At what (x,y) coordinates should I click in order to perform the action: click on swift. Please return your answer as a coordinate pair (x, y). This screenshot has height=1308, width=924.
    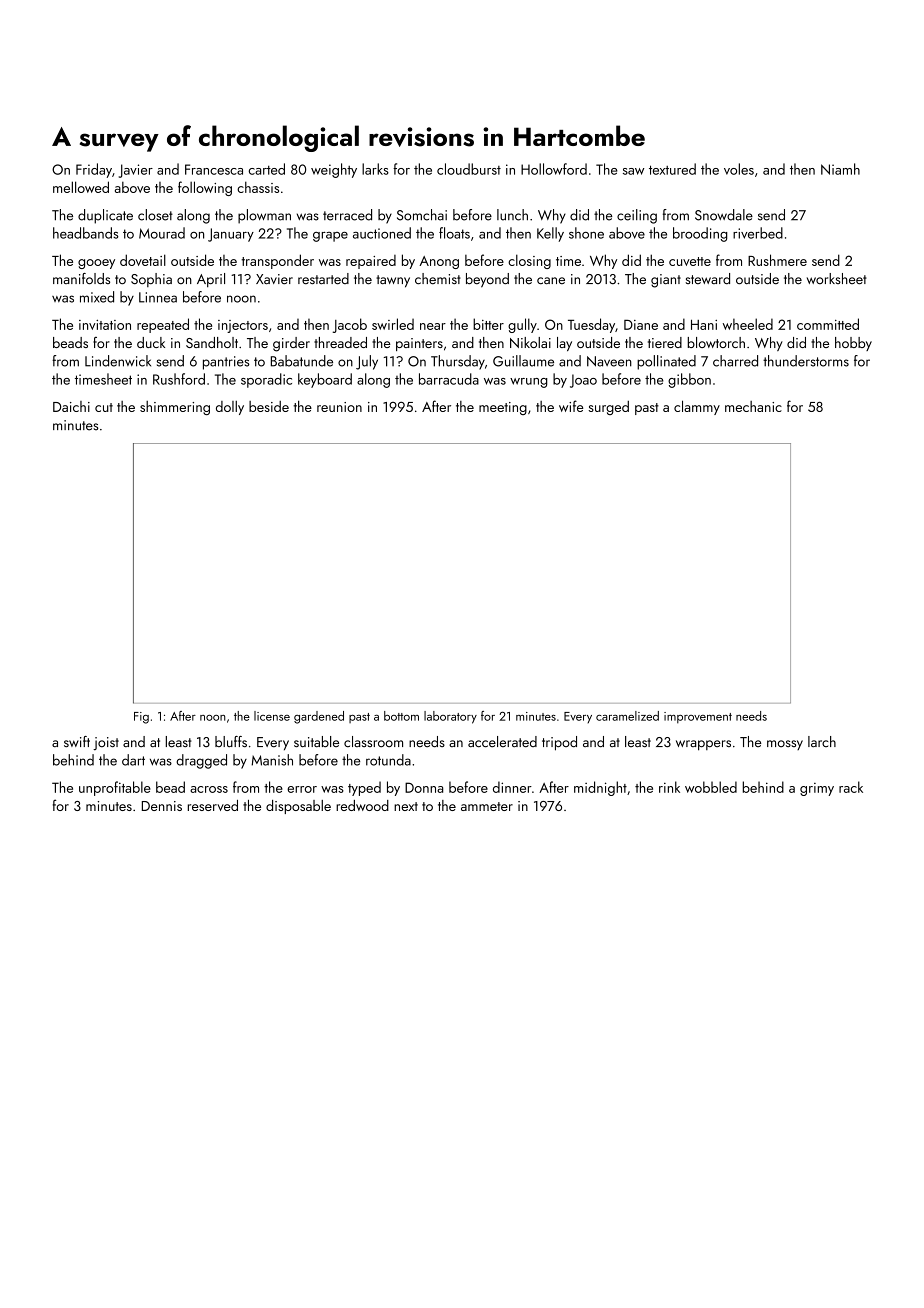
    Looking at the image, I should click on (77, 741).
